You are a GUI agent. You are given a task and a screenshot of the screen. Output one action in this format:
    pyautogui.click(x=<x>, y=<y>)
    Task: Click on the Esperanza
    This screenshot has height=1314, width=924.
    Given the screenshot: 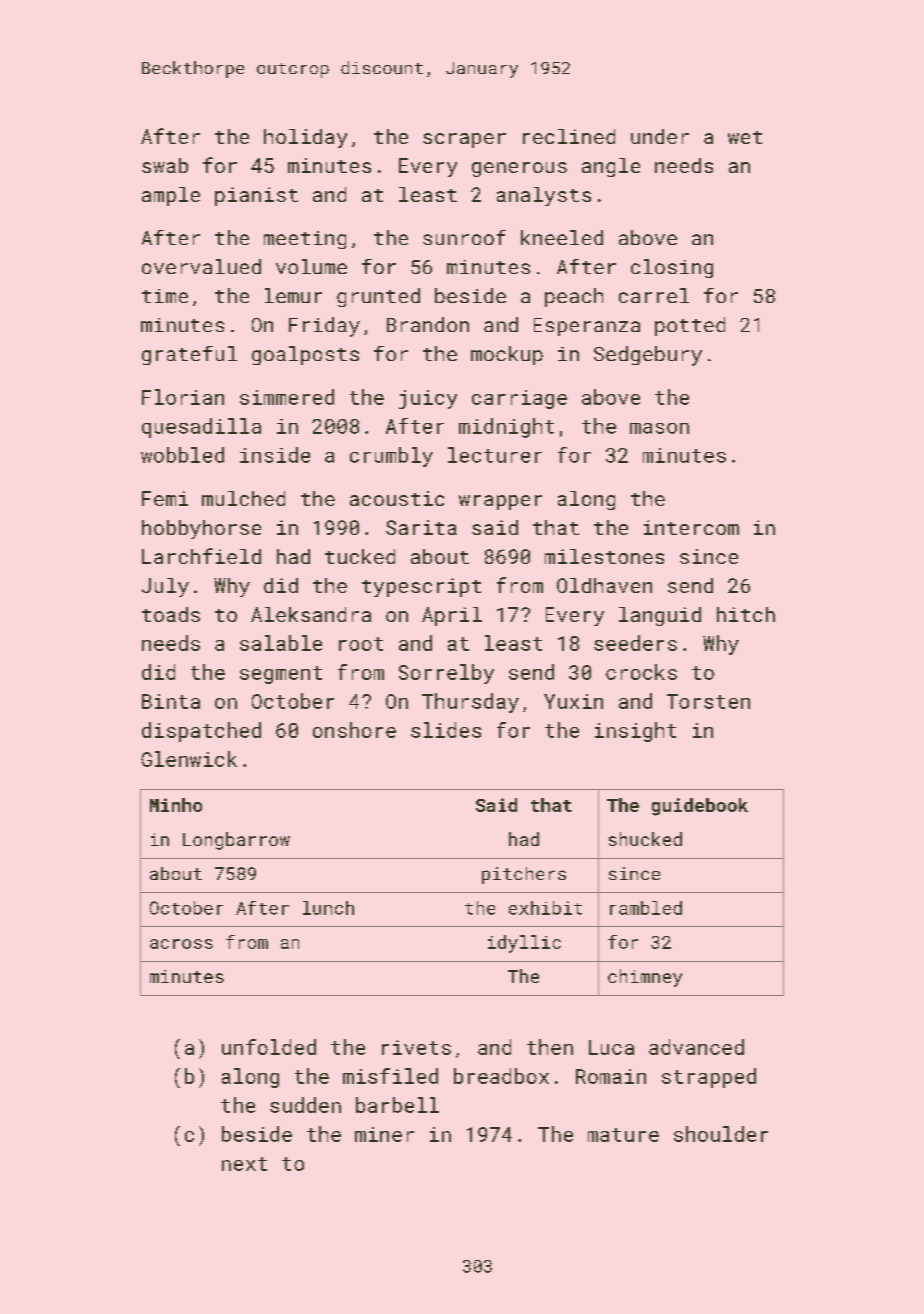 What is the action you would take?
    pyautogui.click(x=587, y=327)
